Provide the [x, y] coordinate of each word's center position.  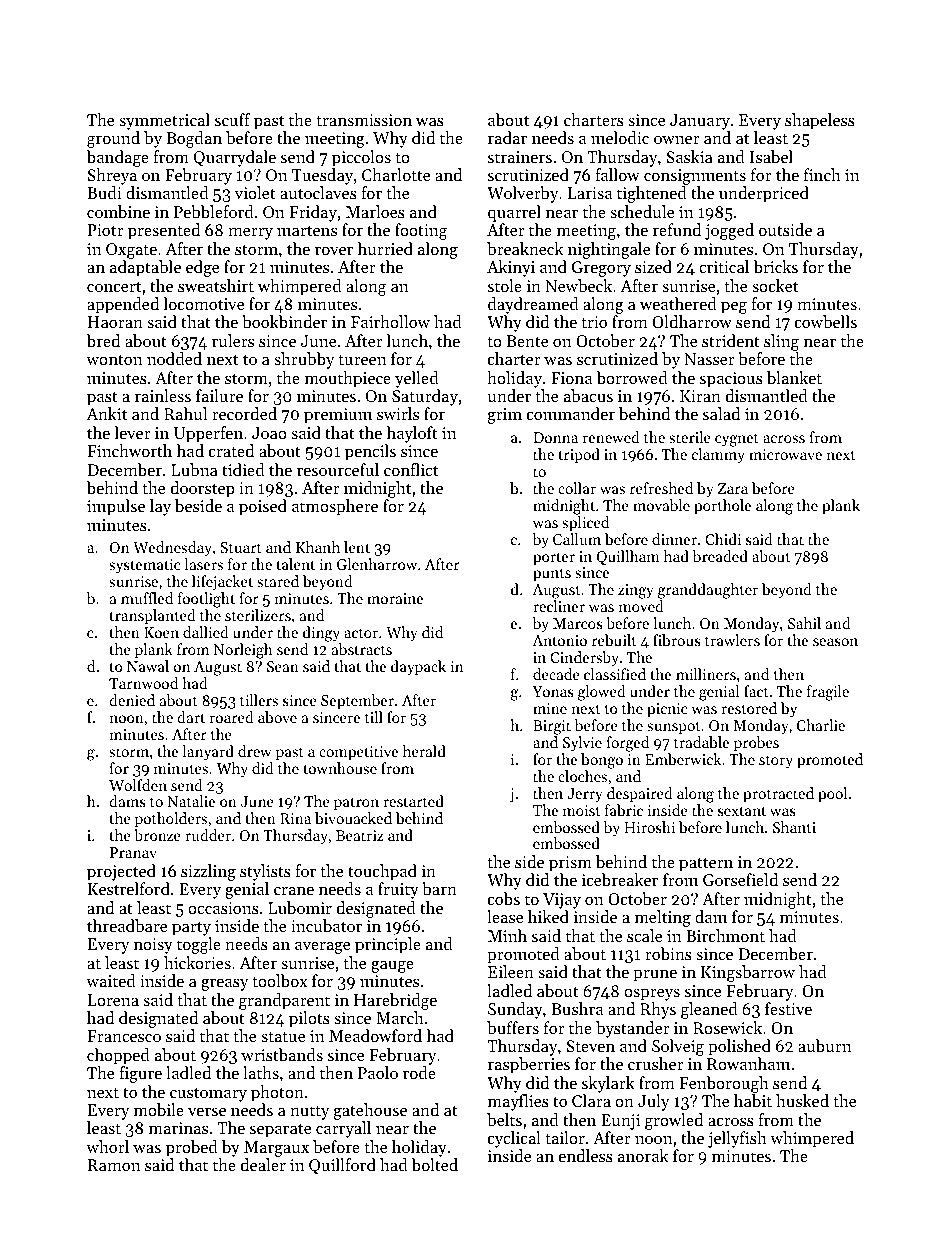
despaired [640, 794]
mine [550, 708]
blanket [794, 377]
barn [439, 888]
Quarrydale [235, 158]
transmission [364, 120]
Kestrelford [129, 888]
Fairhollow [390, 321]
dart [191, 717]
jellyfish [737, 1139]
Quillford [342, 1166]
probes [756, 743]
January [700, 122]
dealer [263, 1164]
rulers [233, 340]
